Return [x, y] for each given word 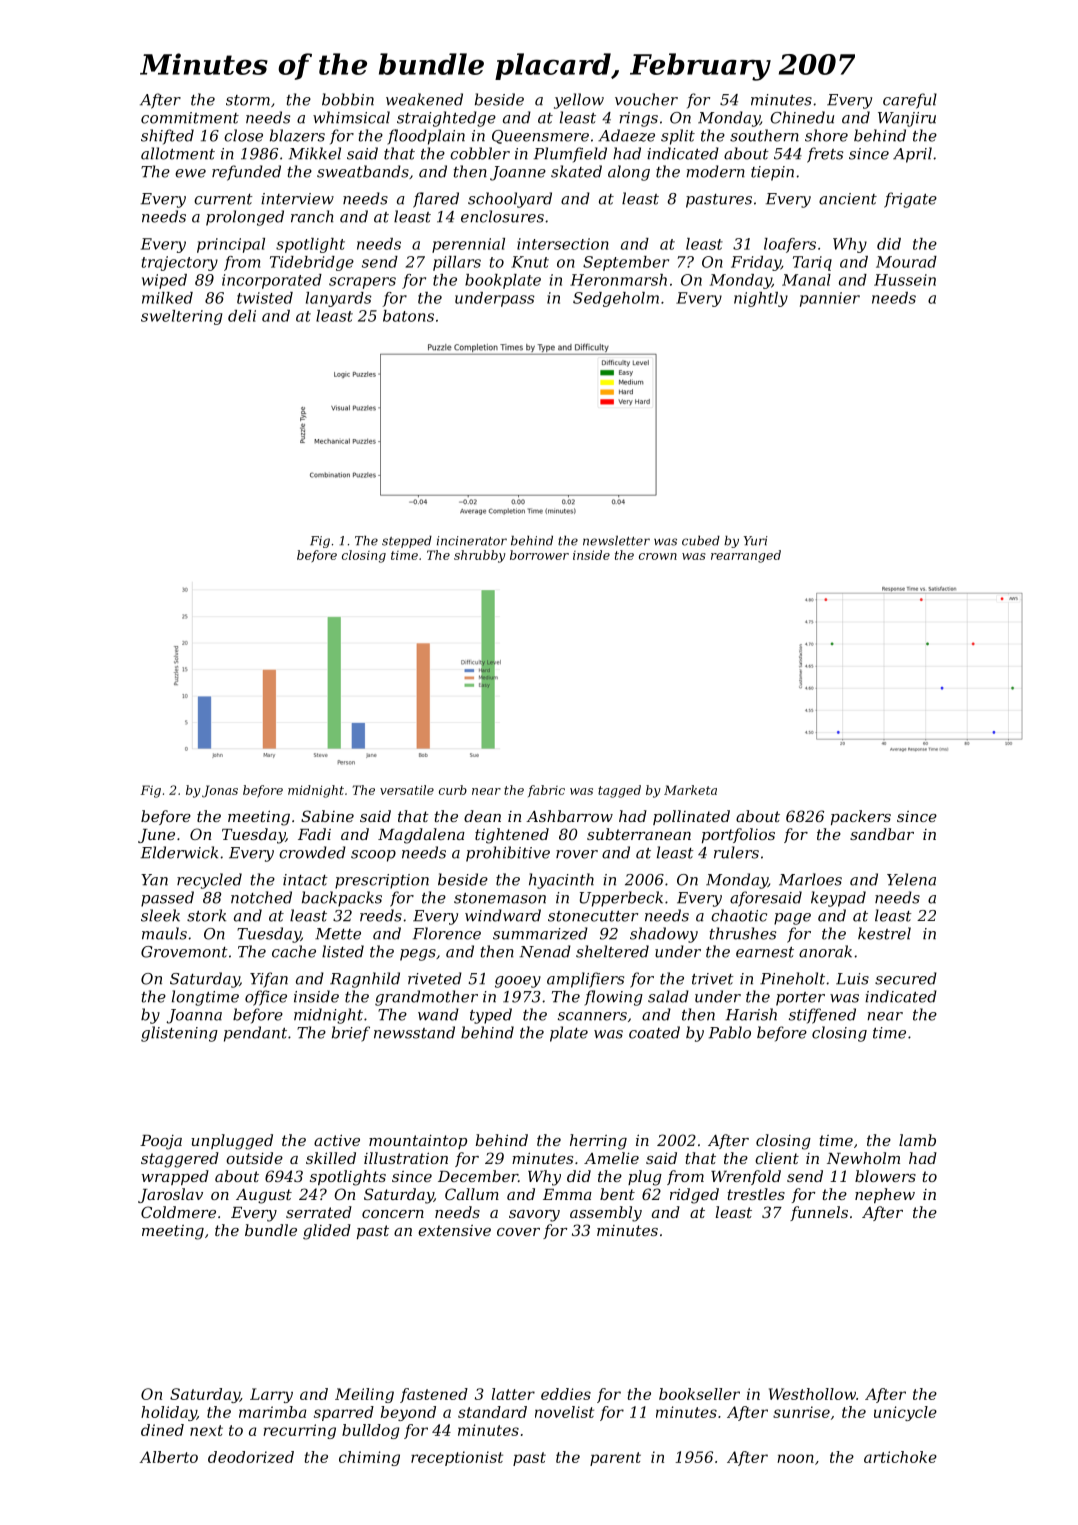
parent [615, 1459]
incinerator [472, 541]
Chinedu [802, 117]
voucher [646, 99]
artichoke [900, 1457]
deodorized [251, 1457]
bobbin [348, 99]
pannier [830, 299]
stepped [407, 542]
